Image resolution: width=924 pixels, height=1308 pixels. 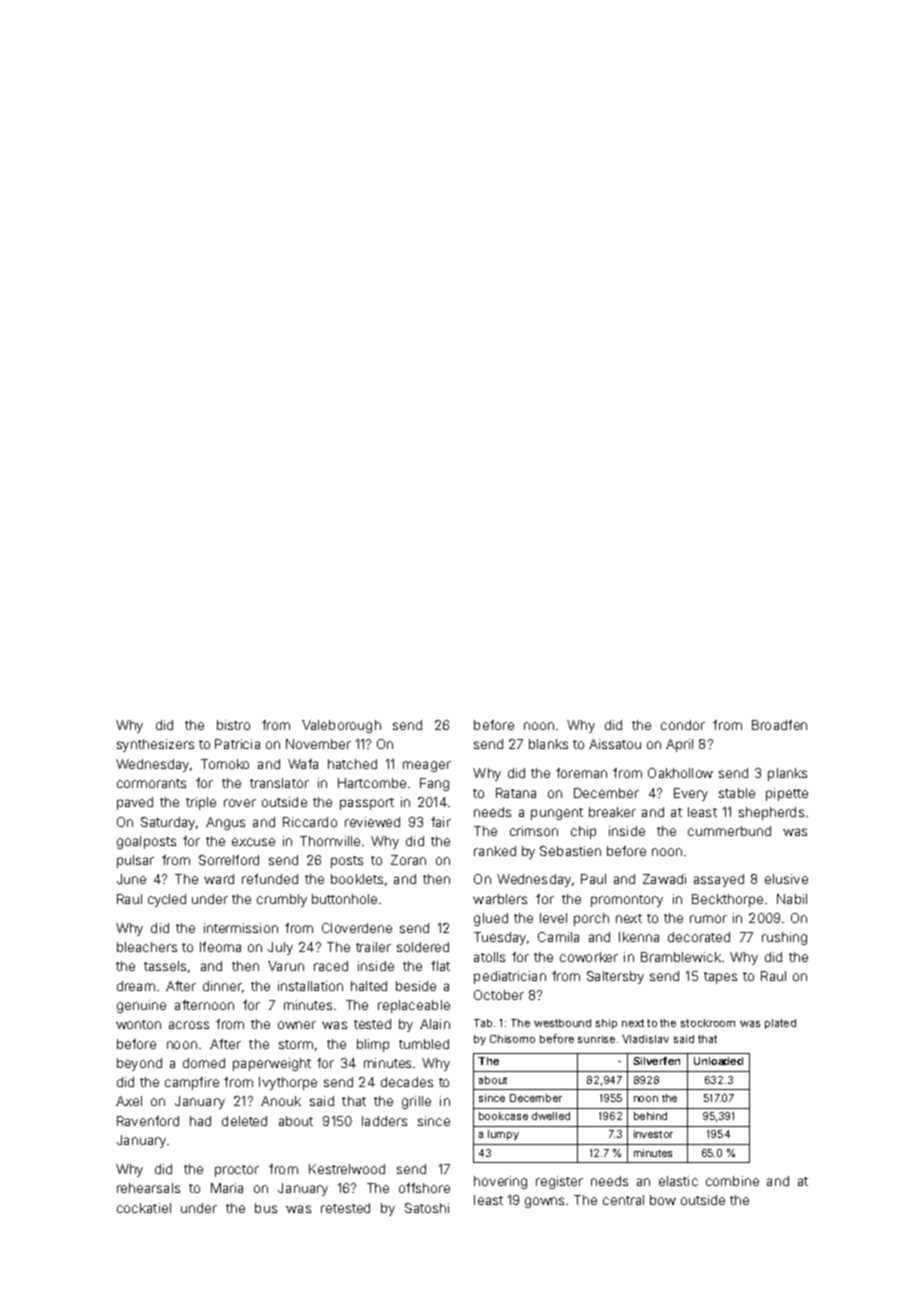 I want to click on planks, so click(x=787, y=774).
